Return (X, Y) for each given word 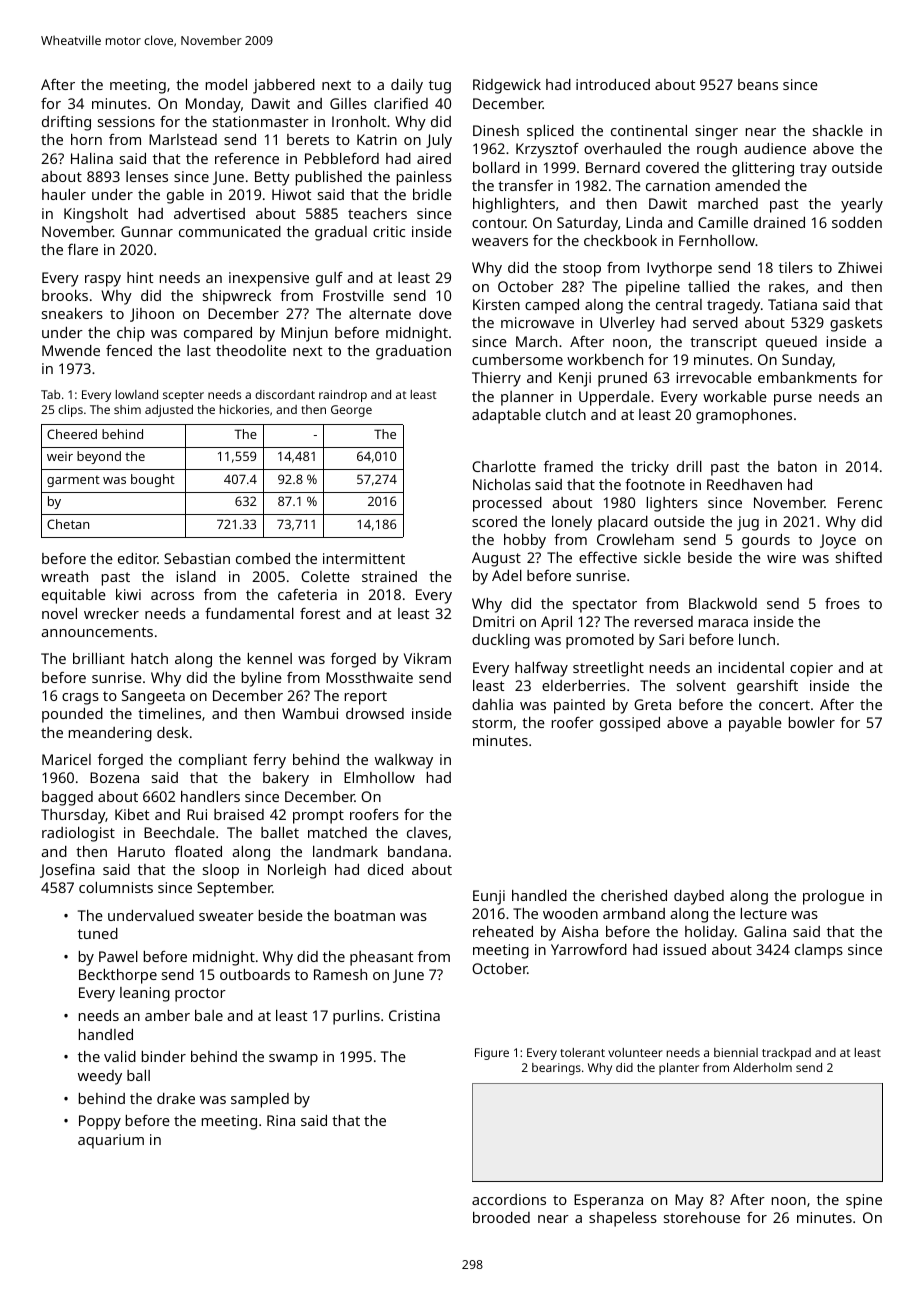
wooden (570, 913)
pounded (72, 715)
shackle (838, 130)
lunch (757, 639)
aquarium (111, 1141)
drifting (66, 123)
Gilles (348, 103)
